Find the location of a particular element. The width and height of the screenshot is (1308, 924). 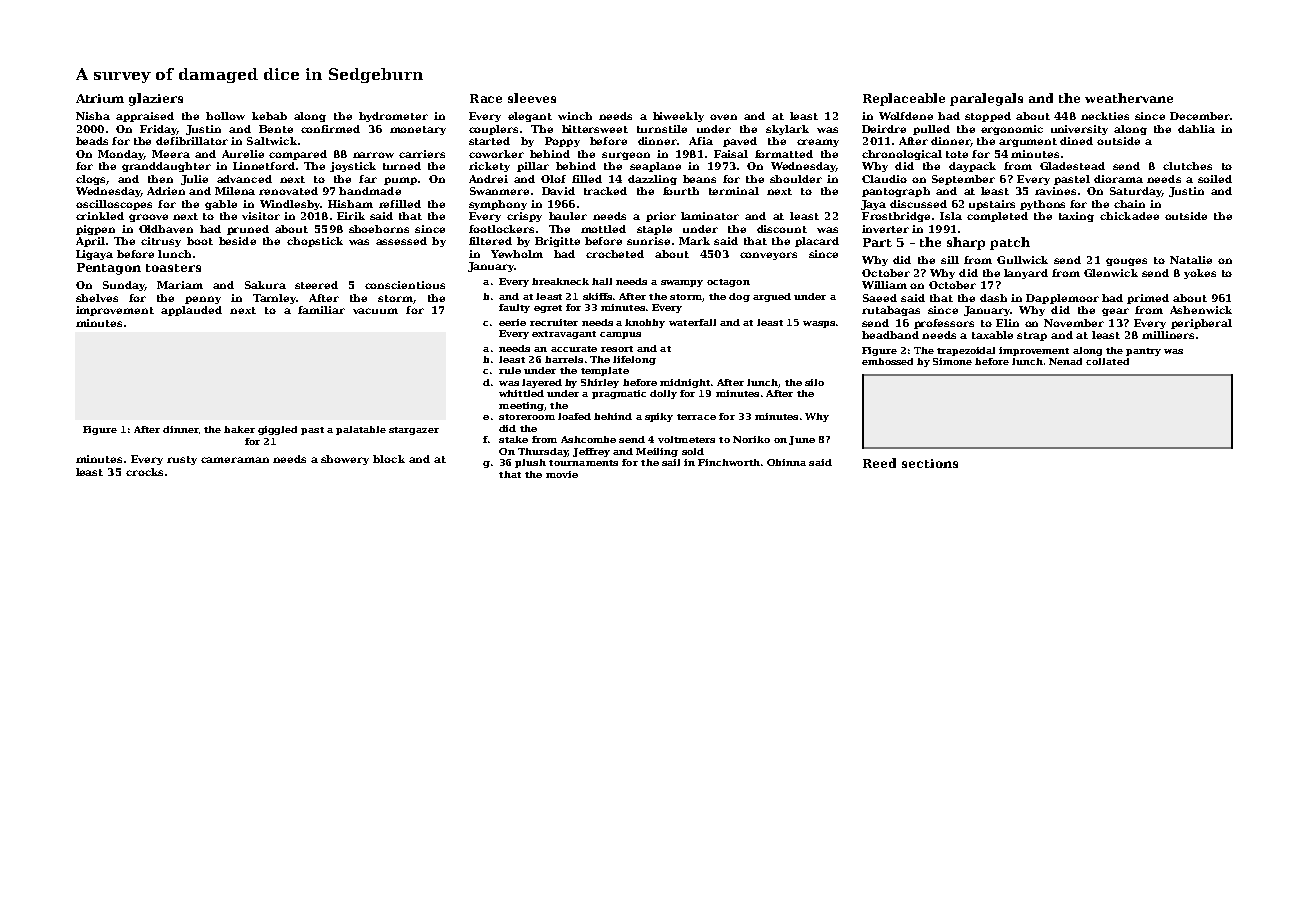

baker is located at coordinates (239, 429).
